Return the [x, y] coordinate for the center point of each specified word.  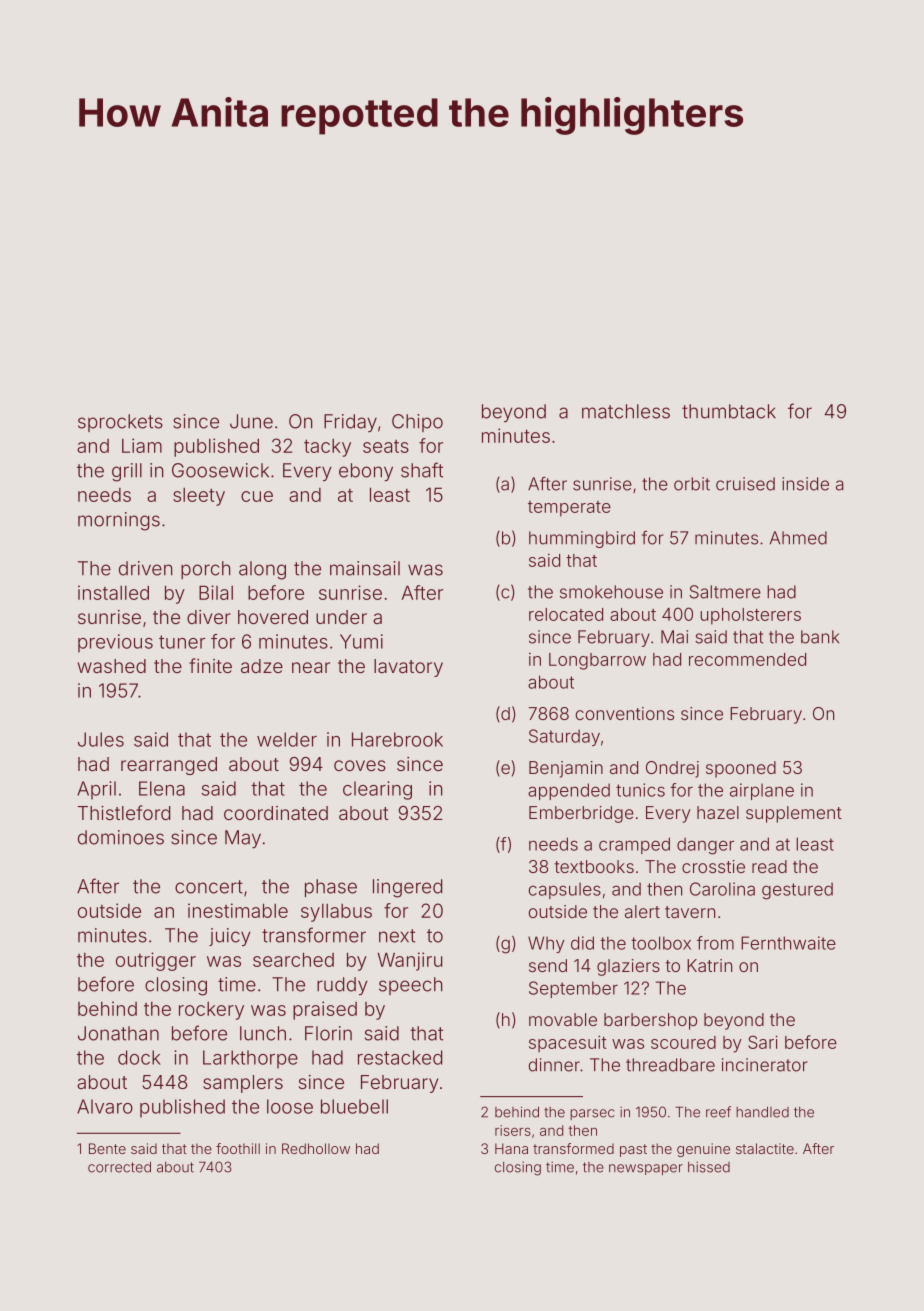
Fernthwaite [788, 943]
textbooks [594, 866]
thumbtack [729, 411]
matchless [626, 411]
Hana [511, 1148]
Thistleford [124, 812]
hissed [709, 1167]
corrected [119, 1167]
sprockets [120, 423]
